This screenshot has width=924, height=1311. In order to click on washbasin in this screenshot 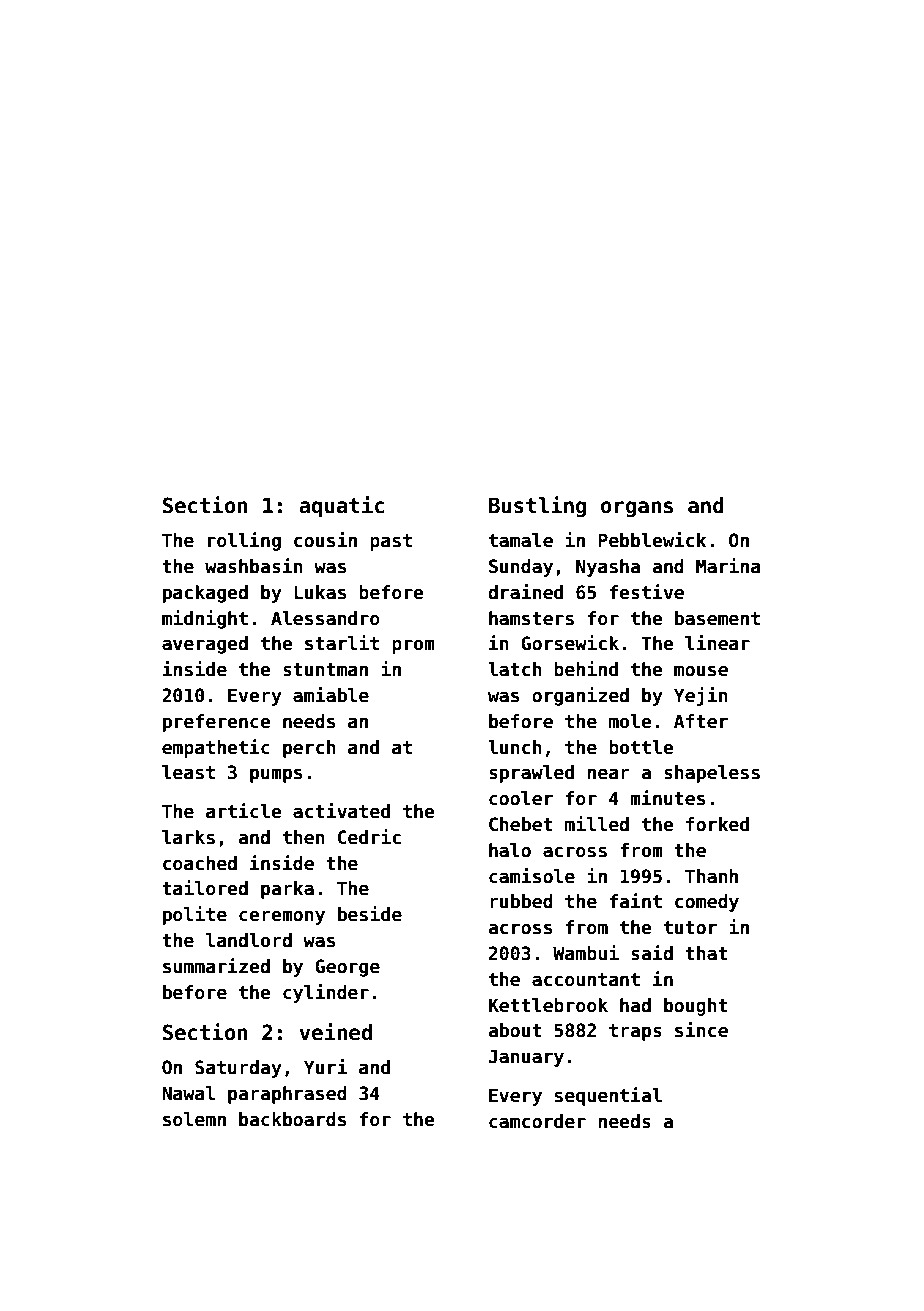, I will do `click(254, 566)`.
